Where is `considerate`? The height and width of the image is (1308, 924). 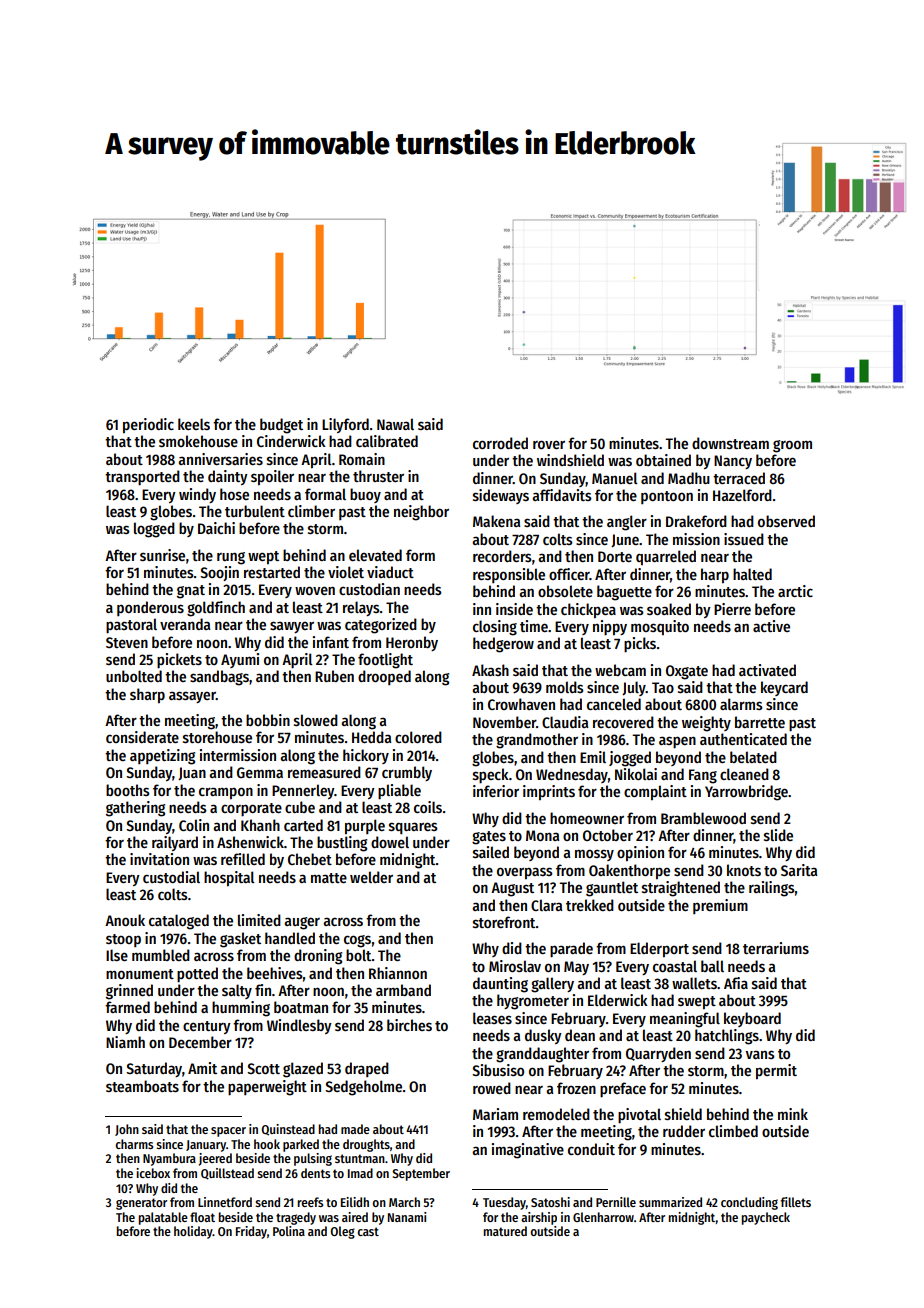
considerate is located at coordinates (142, 737).
